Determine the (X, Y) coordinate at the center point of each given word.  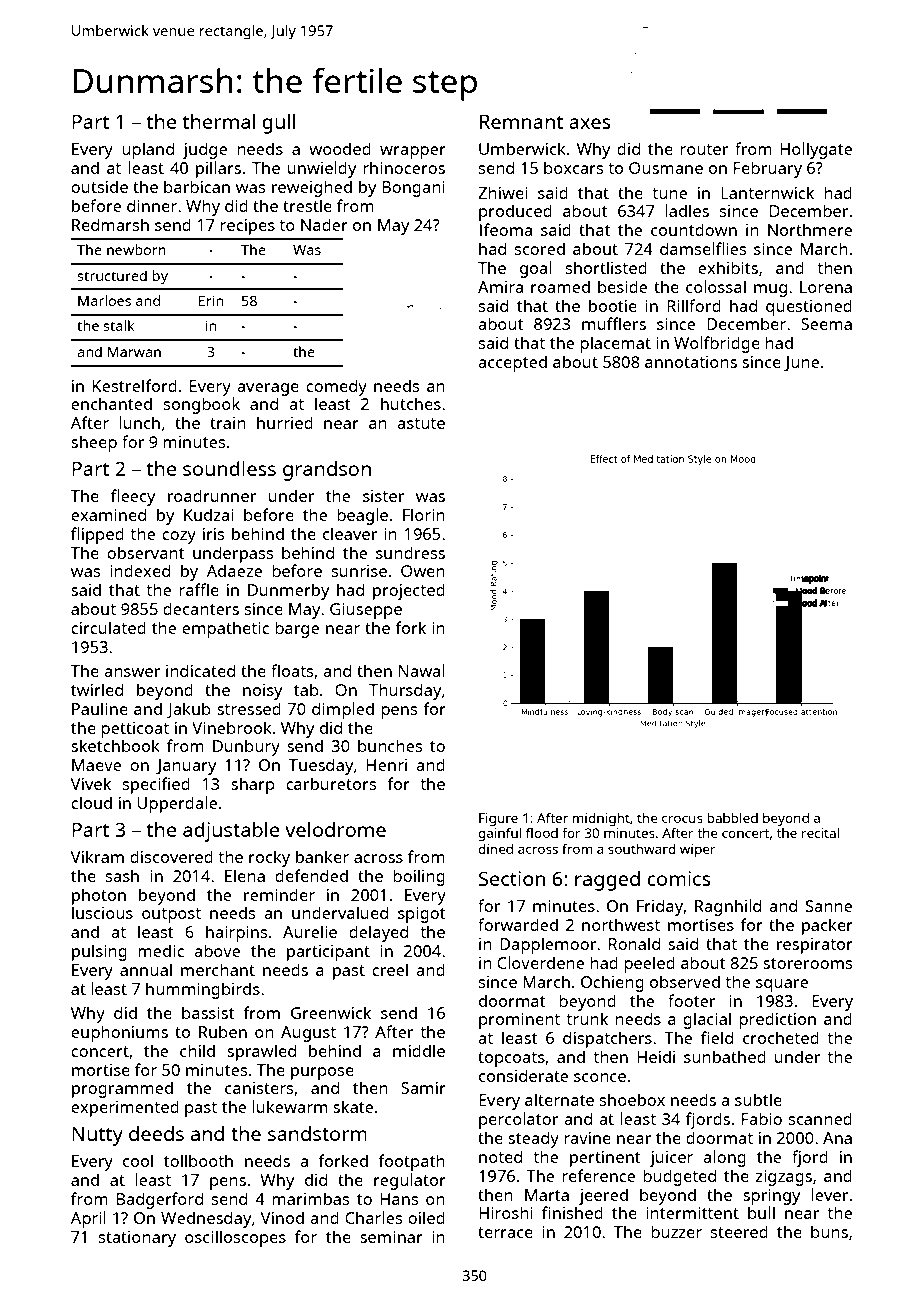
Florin (424, 514)
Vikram (97, 856)
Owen (423, 571)
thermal (218, 121)
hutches (411, 403)
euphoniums (119, 1033)
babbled (732, 817)
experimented (125, 1108)
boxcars (573, 167)
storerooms (807, 963)
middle (419, 1050)
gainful (499, 834)
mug (770, 290)
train (228, 423)
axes (590, 123)
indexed (140, 570)
